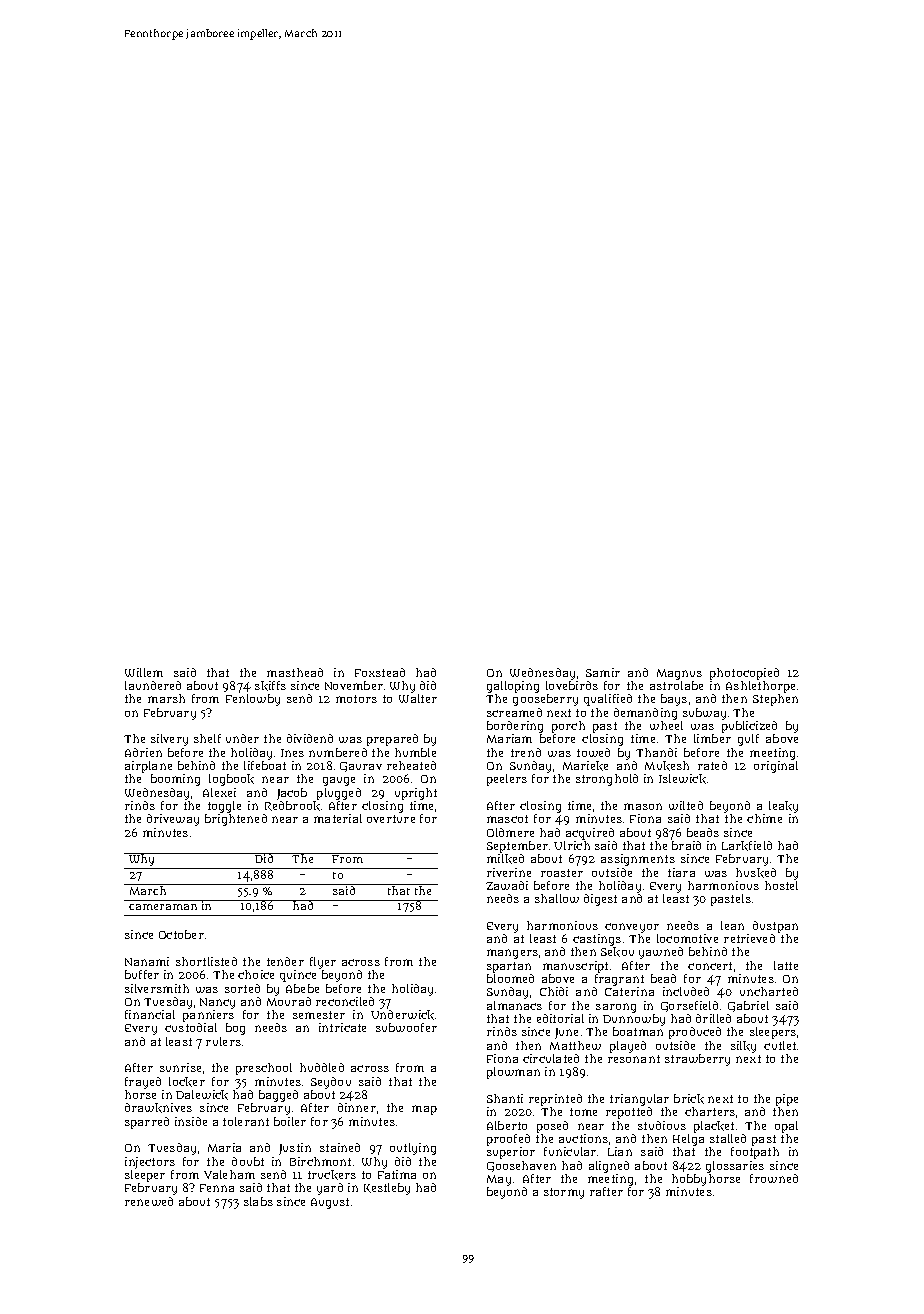 The width and height of the screenshot is (924, 1314). What do you see at coordinates (603, 672) in the screenshot?
I see `Samir` at bounding box center [603, 672].
